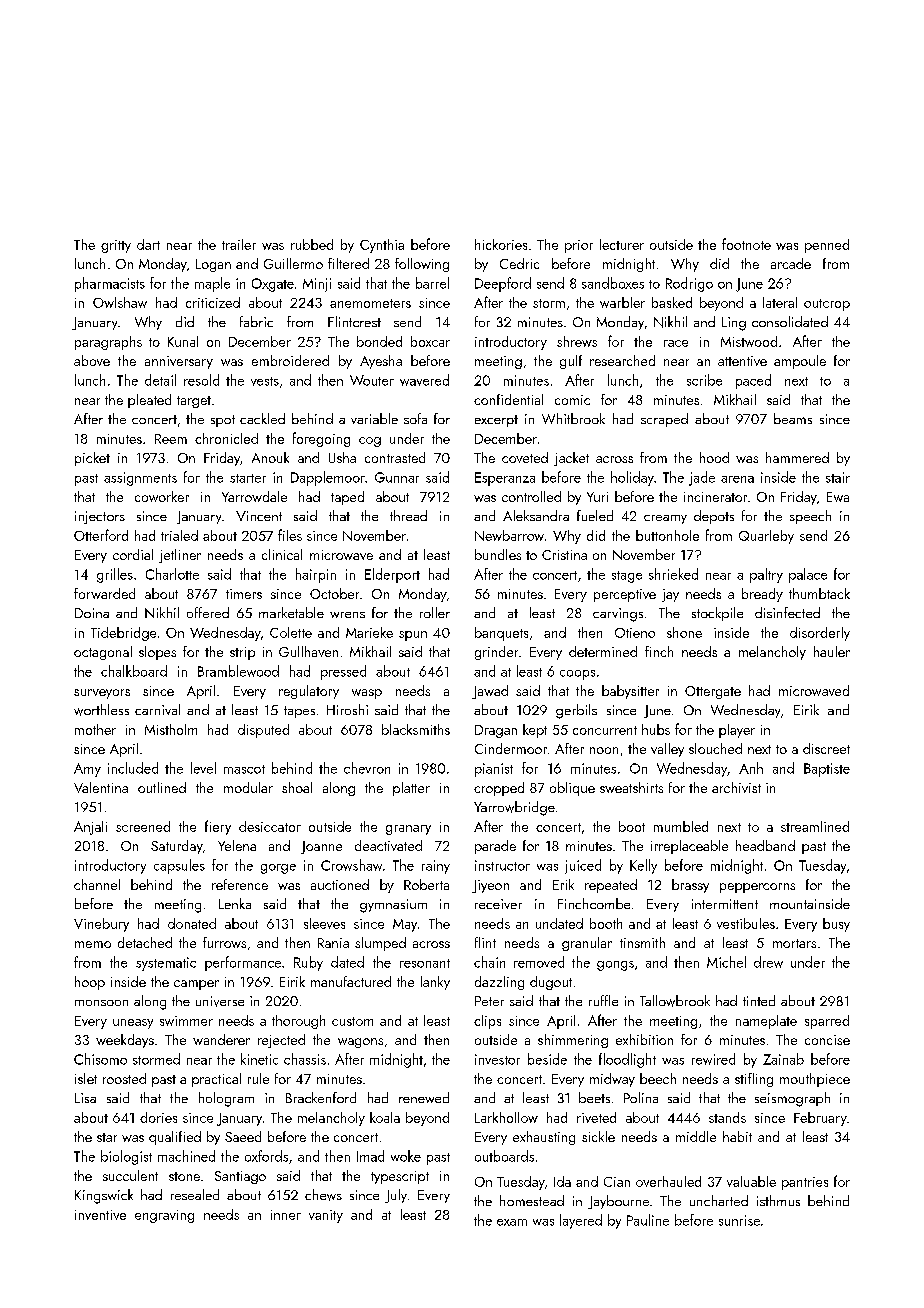 Image resolution: width=924 pixels, height=1308 pixels. Describe the element at coordinates (490, 886) in the document. I see `Jiyeon` at that location.
